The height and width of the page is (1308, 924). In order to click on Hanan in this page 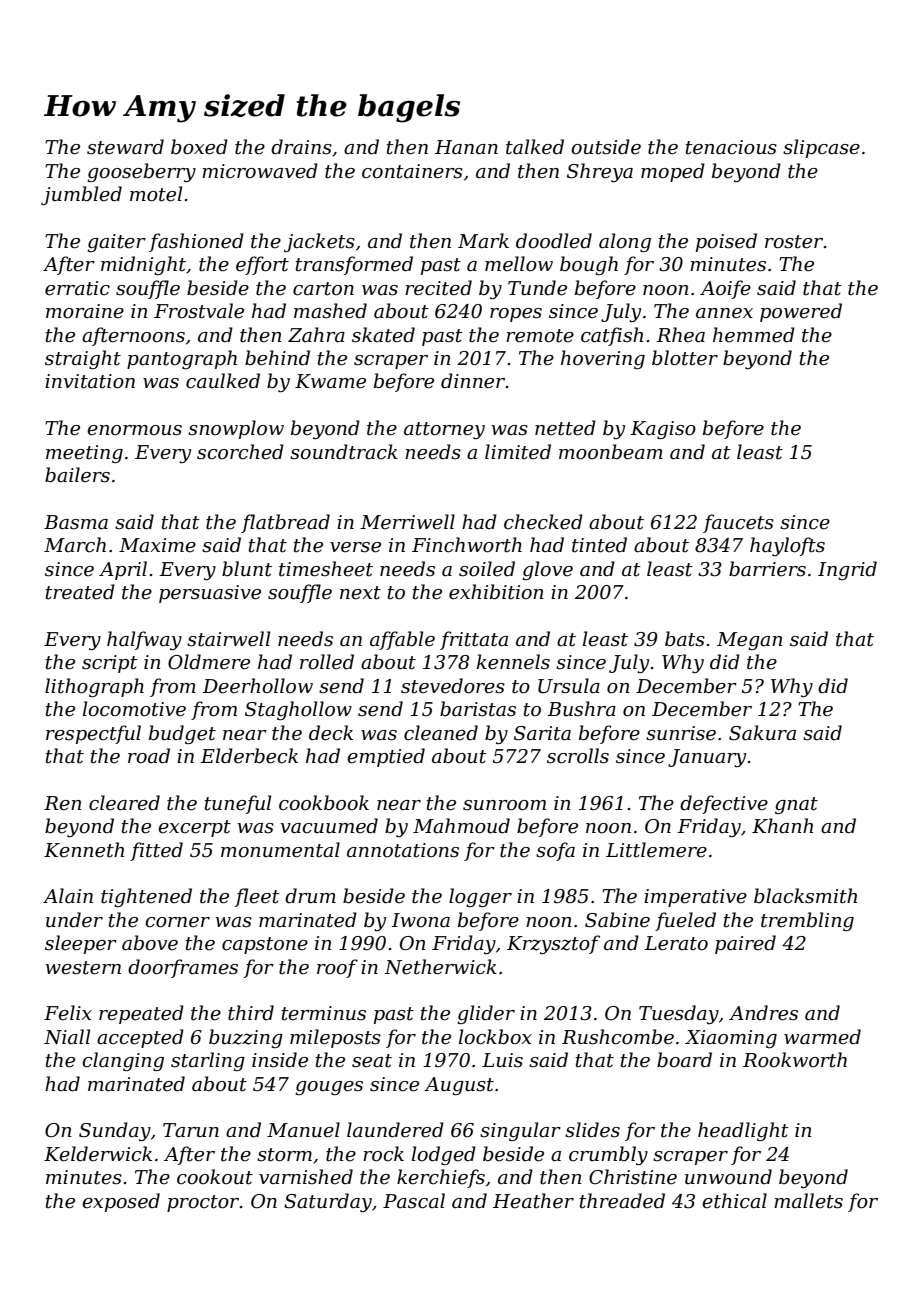, I will do `click(466, 147)`.
